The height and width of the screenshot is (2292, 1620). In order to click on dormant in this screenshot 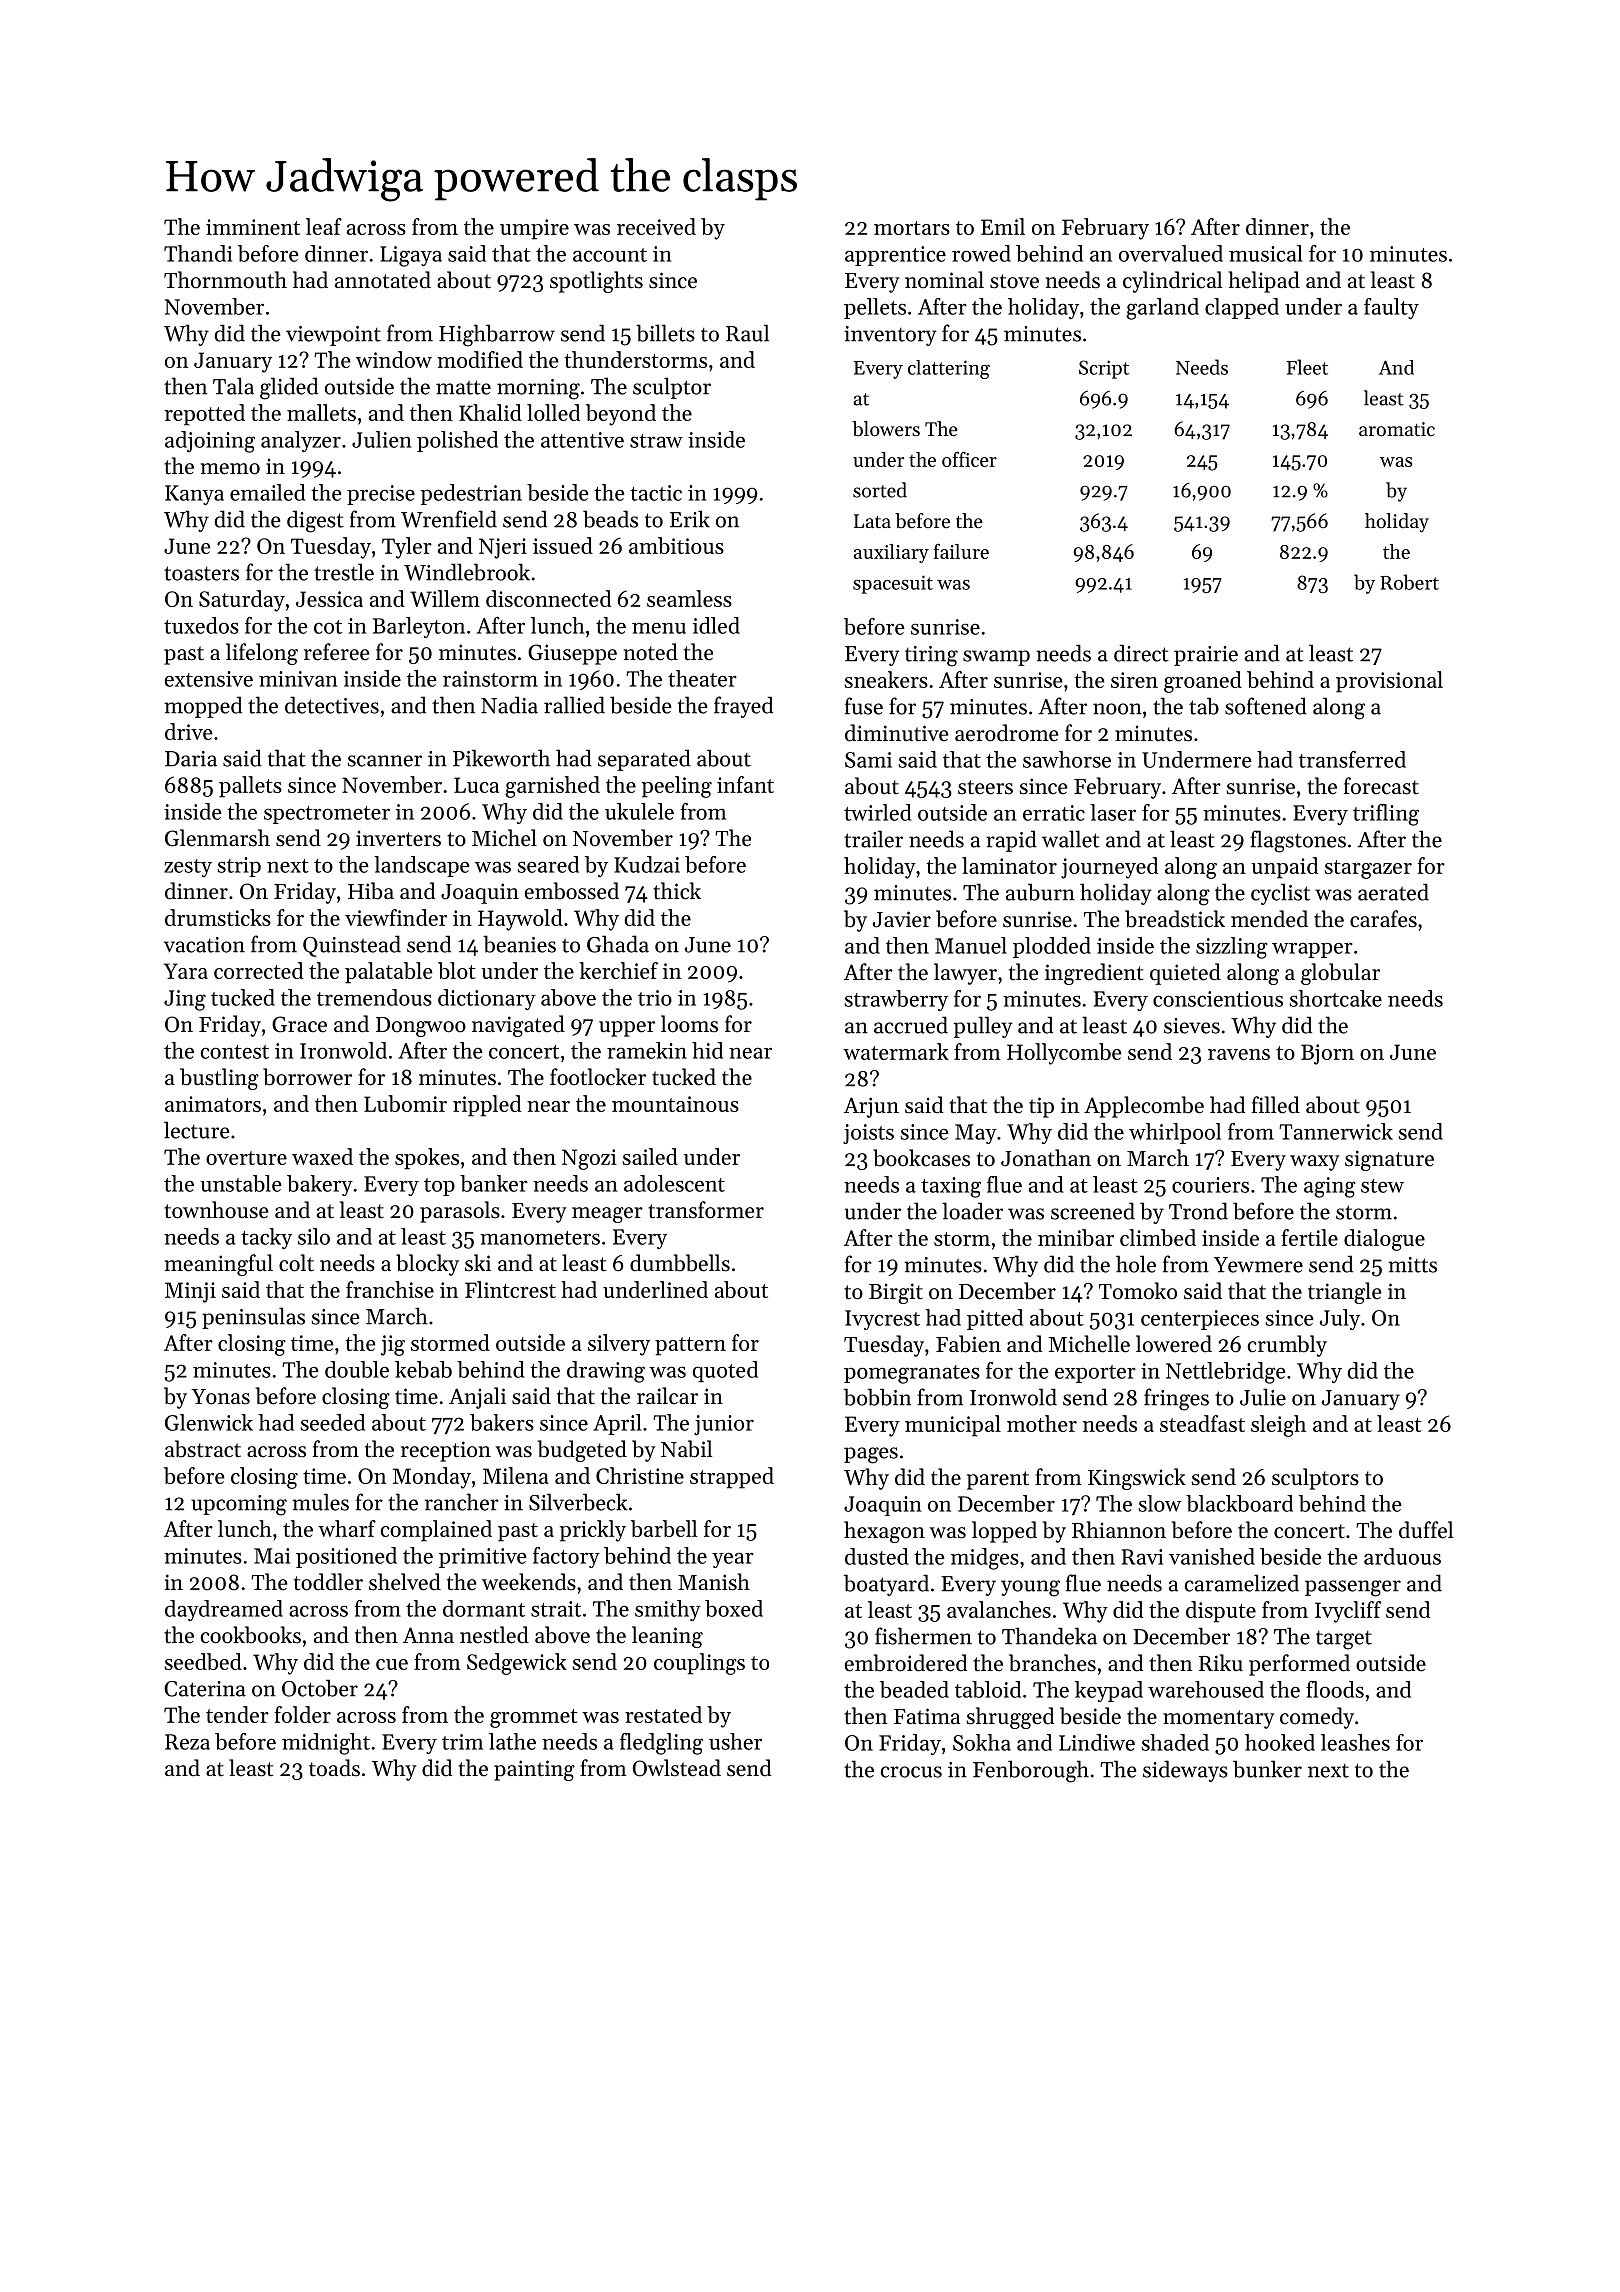, I will do `click(484, 1608)`.
